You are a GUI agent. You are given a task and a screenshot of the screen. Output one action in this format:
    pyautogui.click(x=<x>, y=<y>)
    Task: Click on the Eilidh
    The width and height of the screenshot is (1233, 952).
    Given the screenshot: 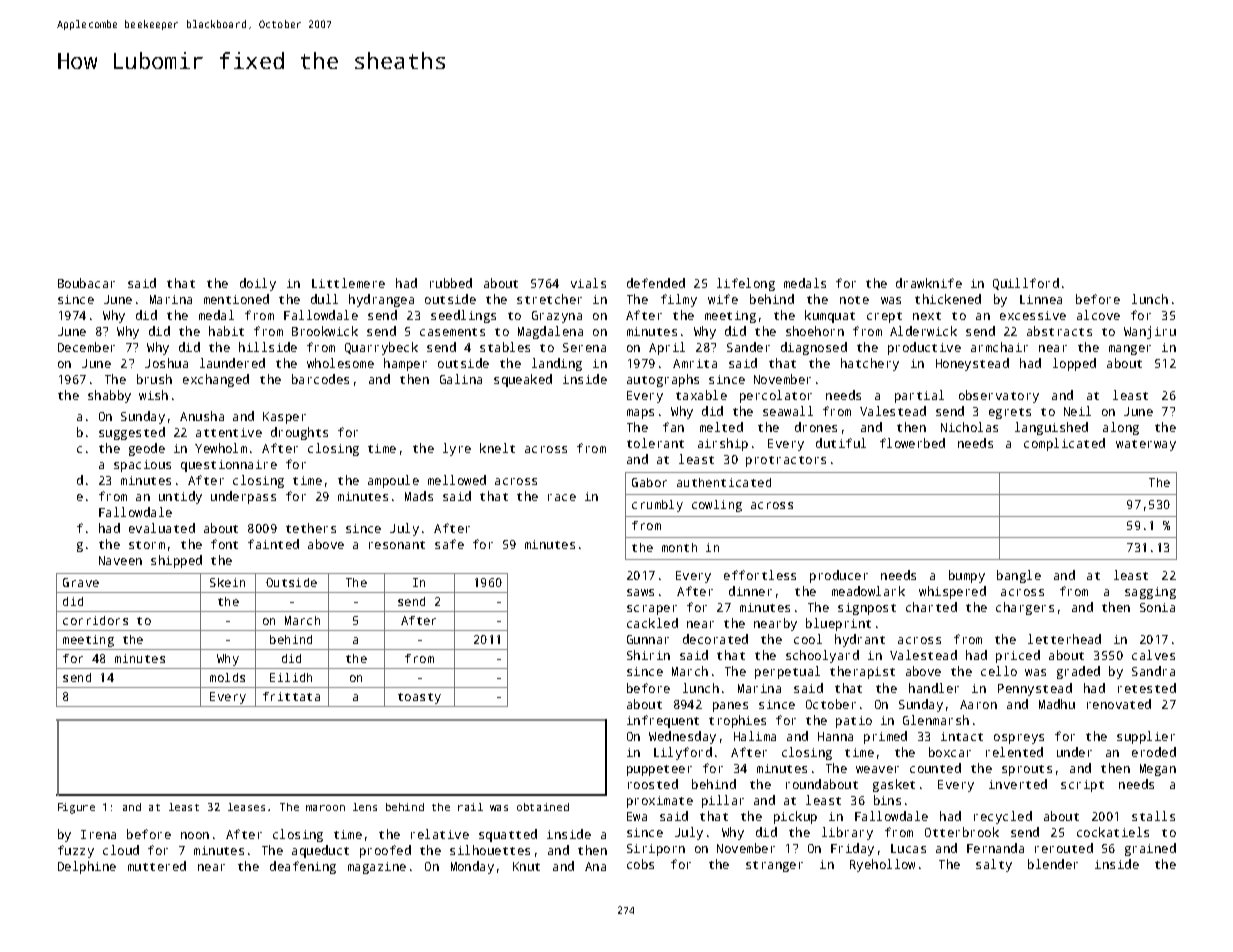 What is the action you would take?
    pyautogui.click(x=291, y=677)
